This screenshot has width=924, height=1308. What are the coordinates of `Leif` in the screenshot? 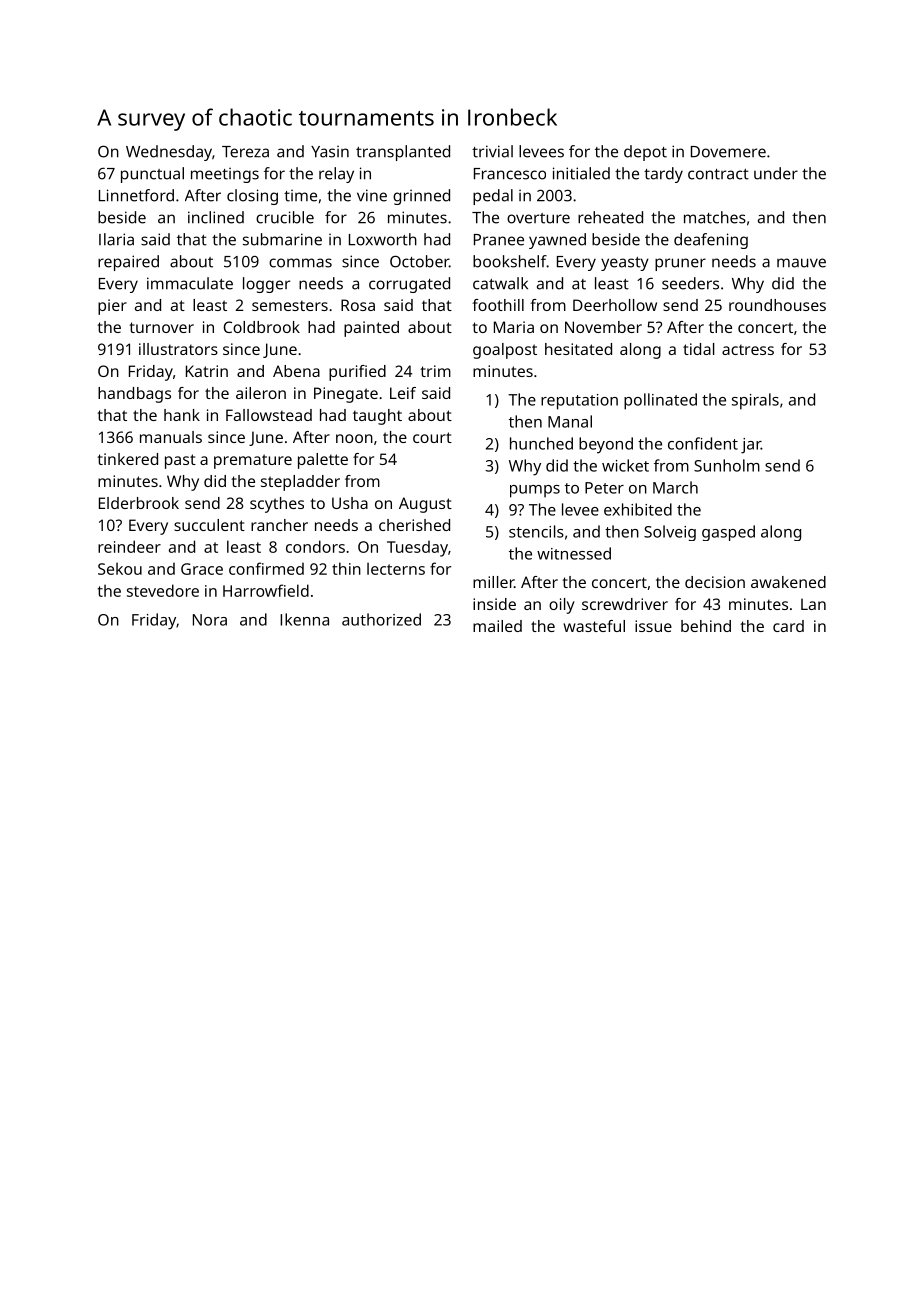 It's located at (403, 393).
